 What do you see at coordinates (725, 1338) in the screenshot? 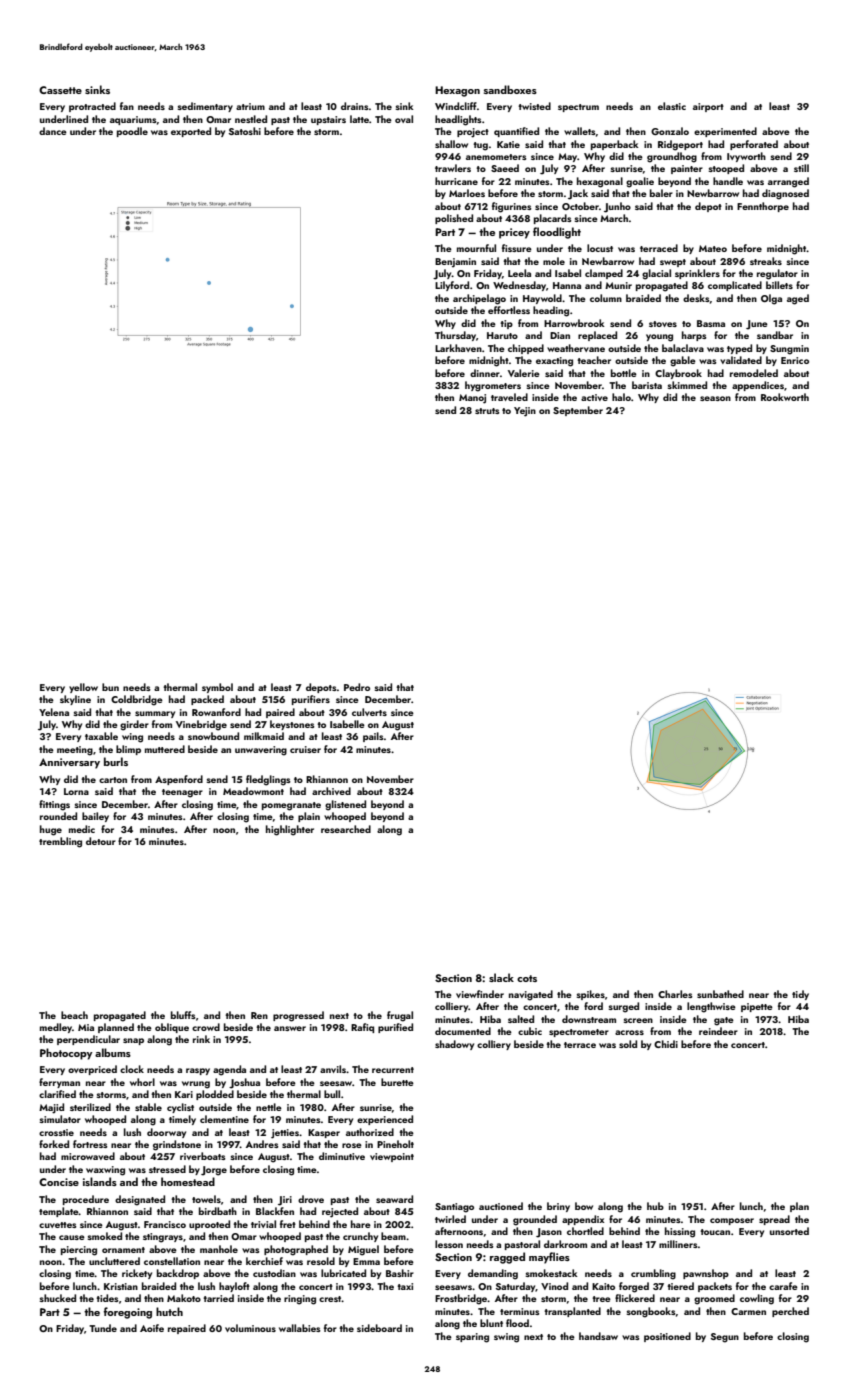
I see `Segun` at bounding box center [725, 1338].
